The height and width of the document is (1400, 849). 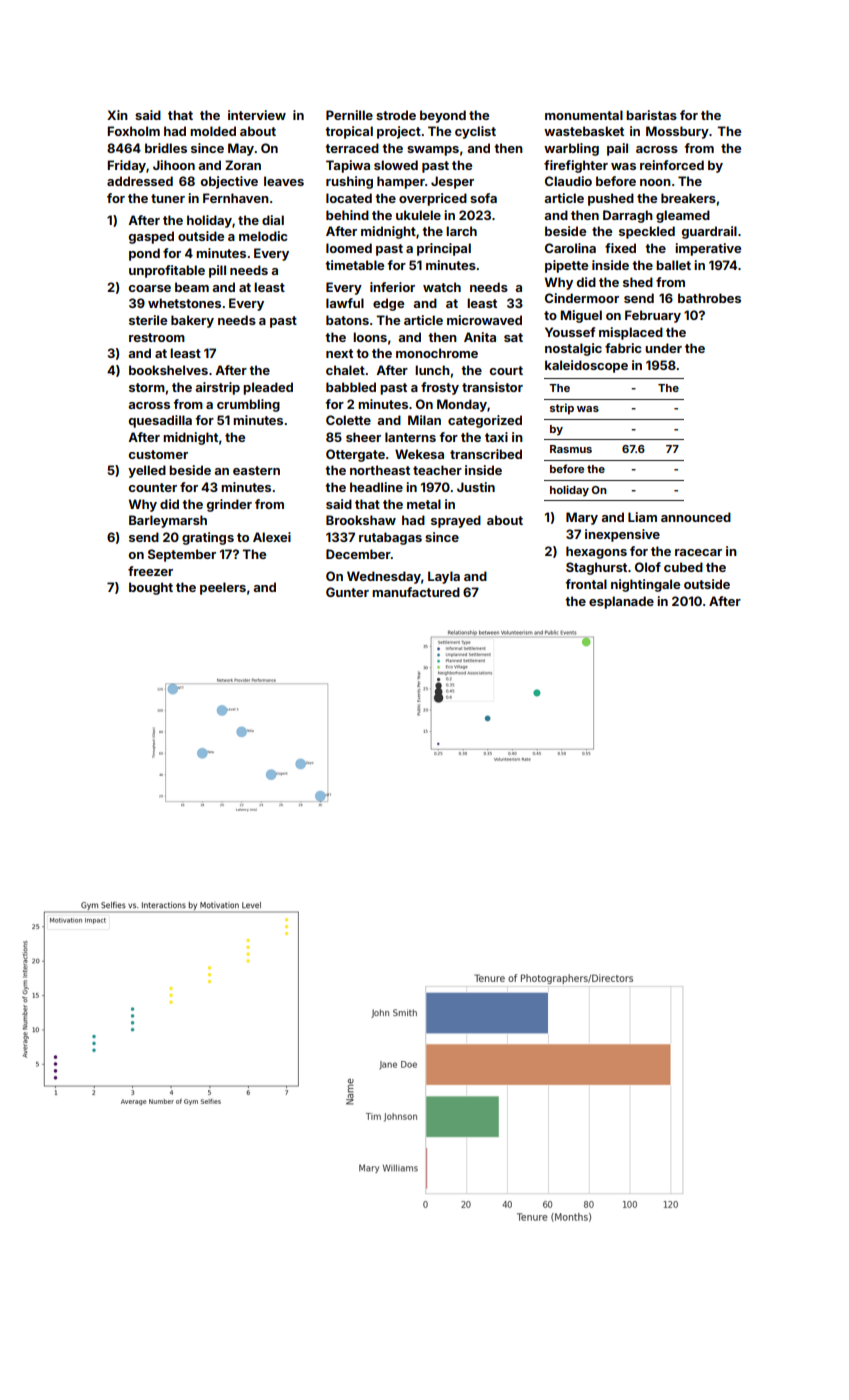 I want to click on peelers, so click(x=223, y=588).
